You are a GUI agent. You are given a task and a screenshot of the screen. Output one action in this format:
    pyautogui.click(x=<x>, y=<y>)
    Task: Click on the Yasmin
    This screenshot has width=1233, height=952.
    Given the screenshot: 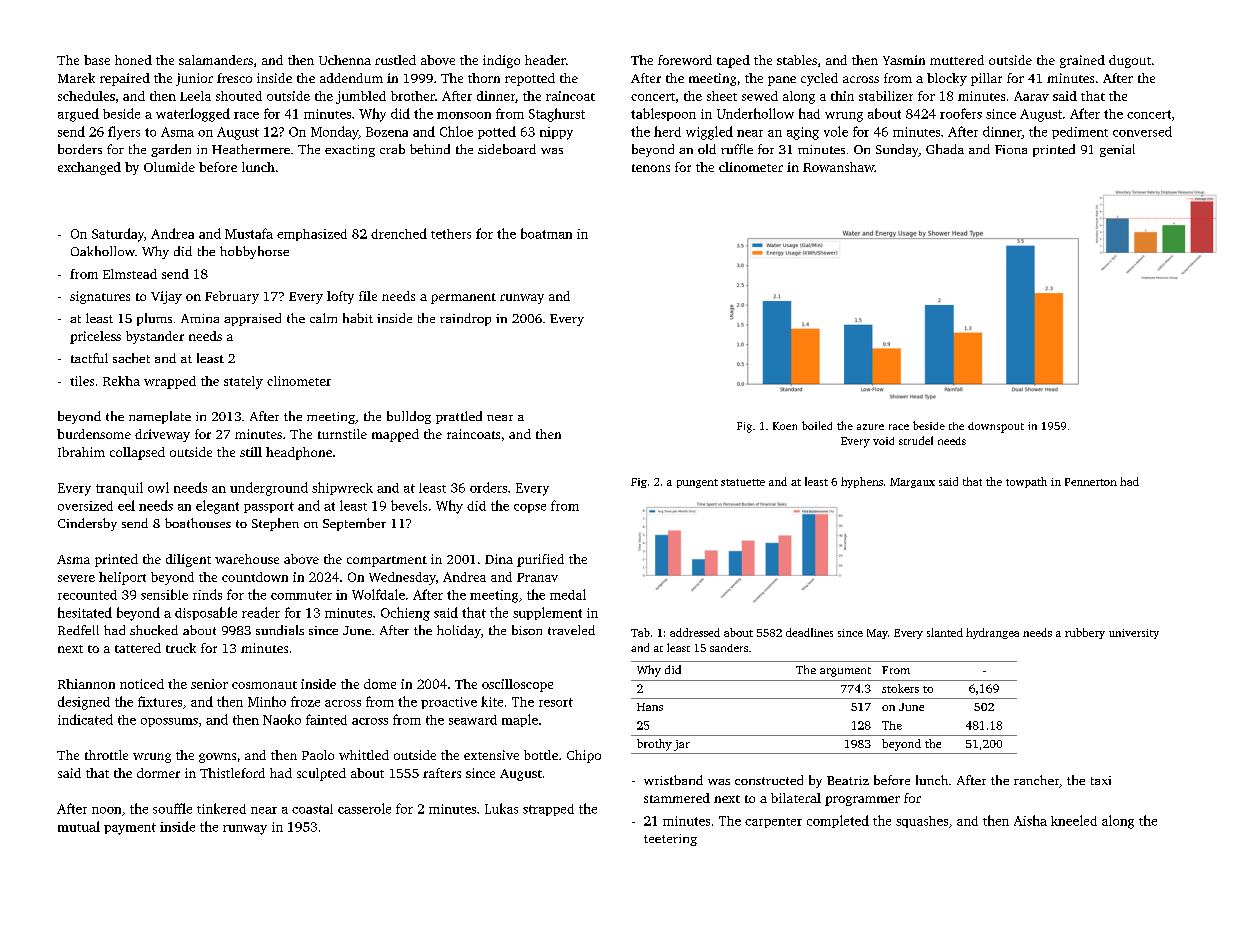 What is the action you would take?
    pyautogui.click(x=904, y=60)
